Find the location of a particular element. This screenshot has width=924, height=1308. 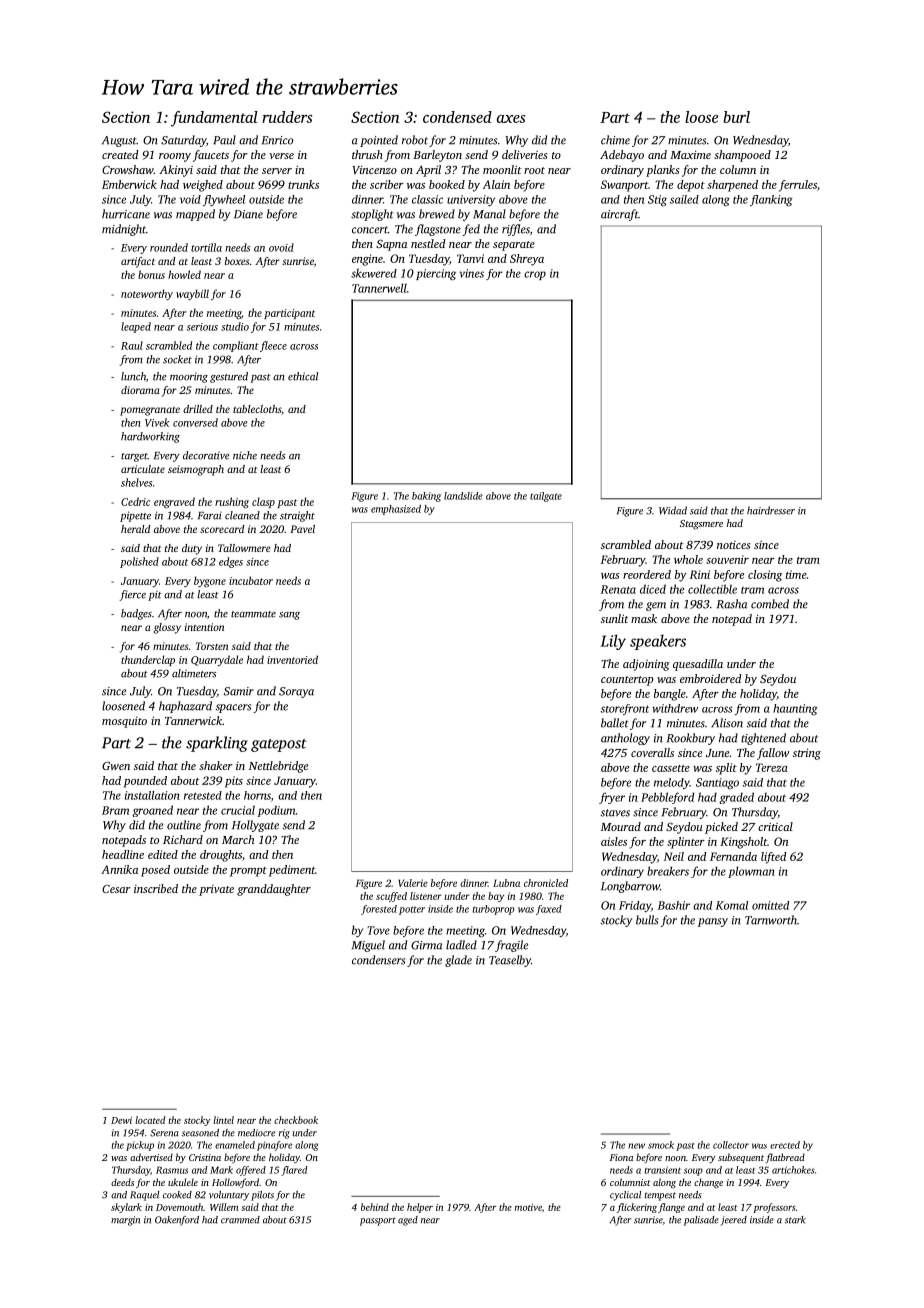

Maxime is located at coordinates (690, 154).
